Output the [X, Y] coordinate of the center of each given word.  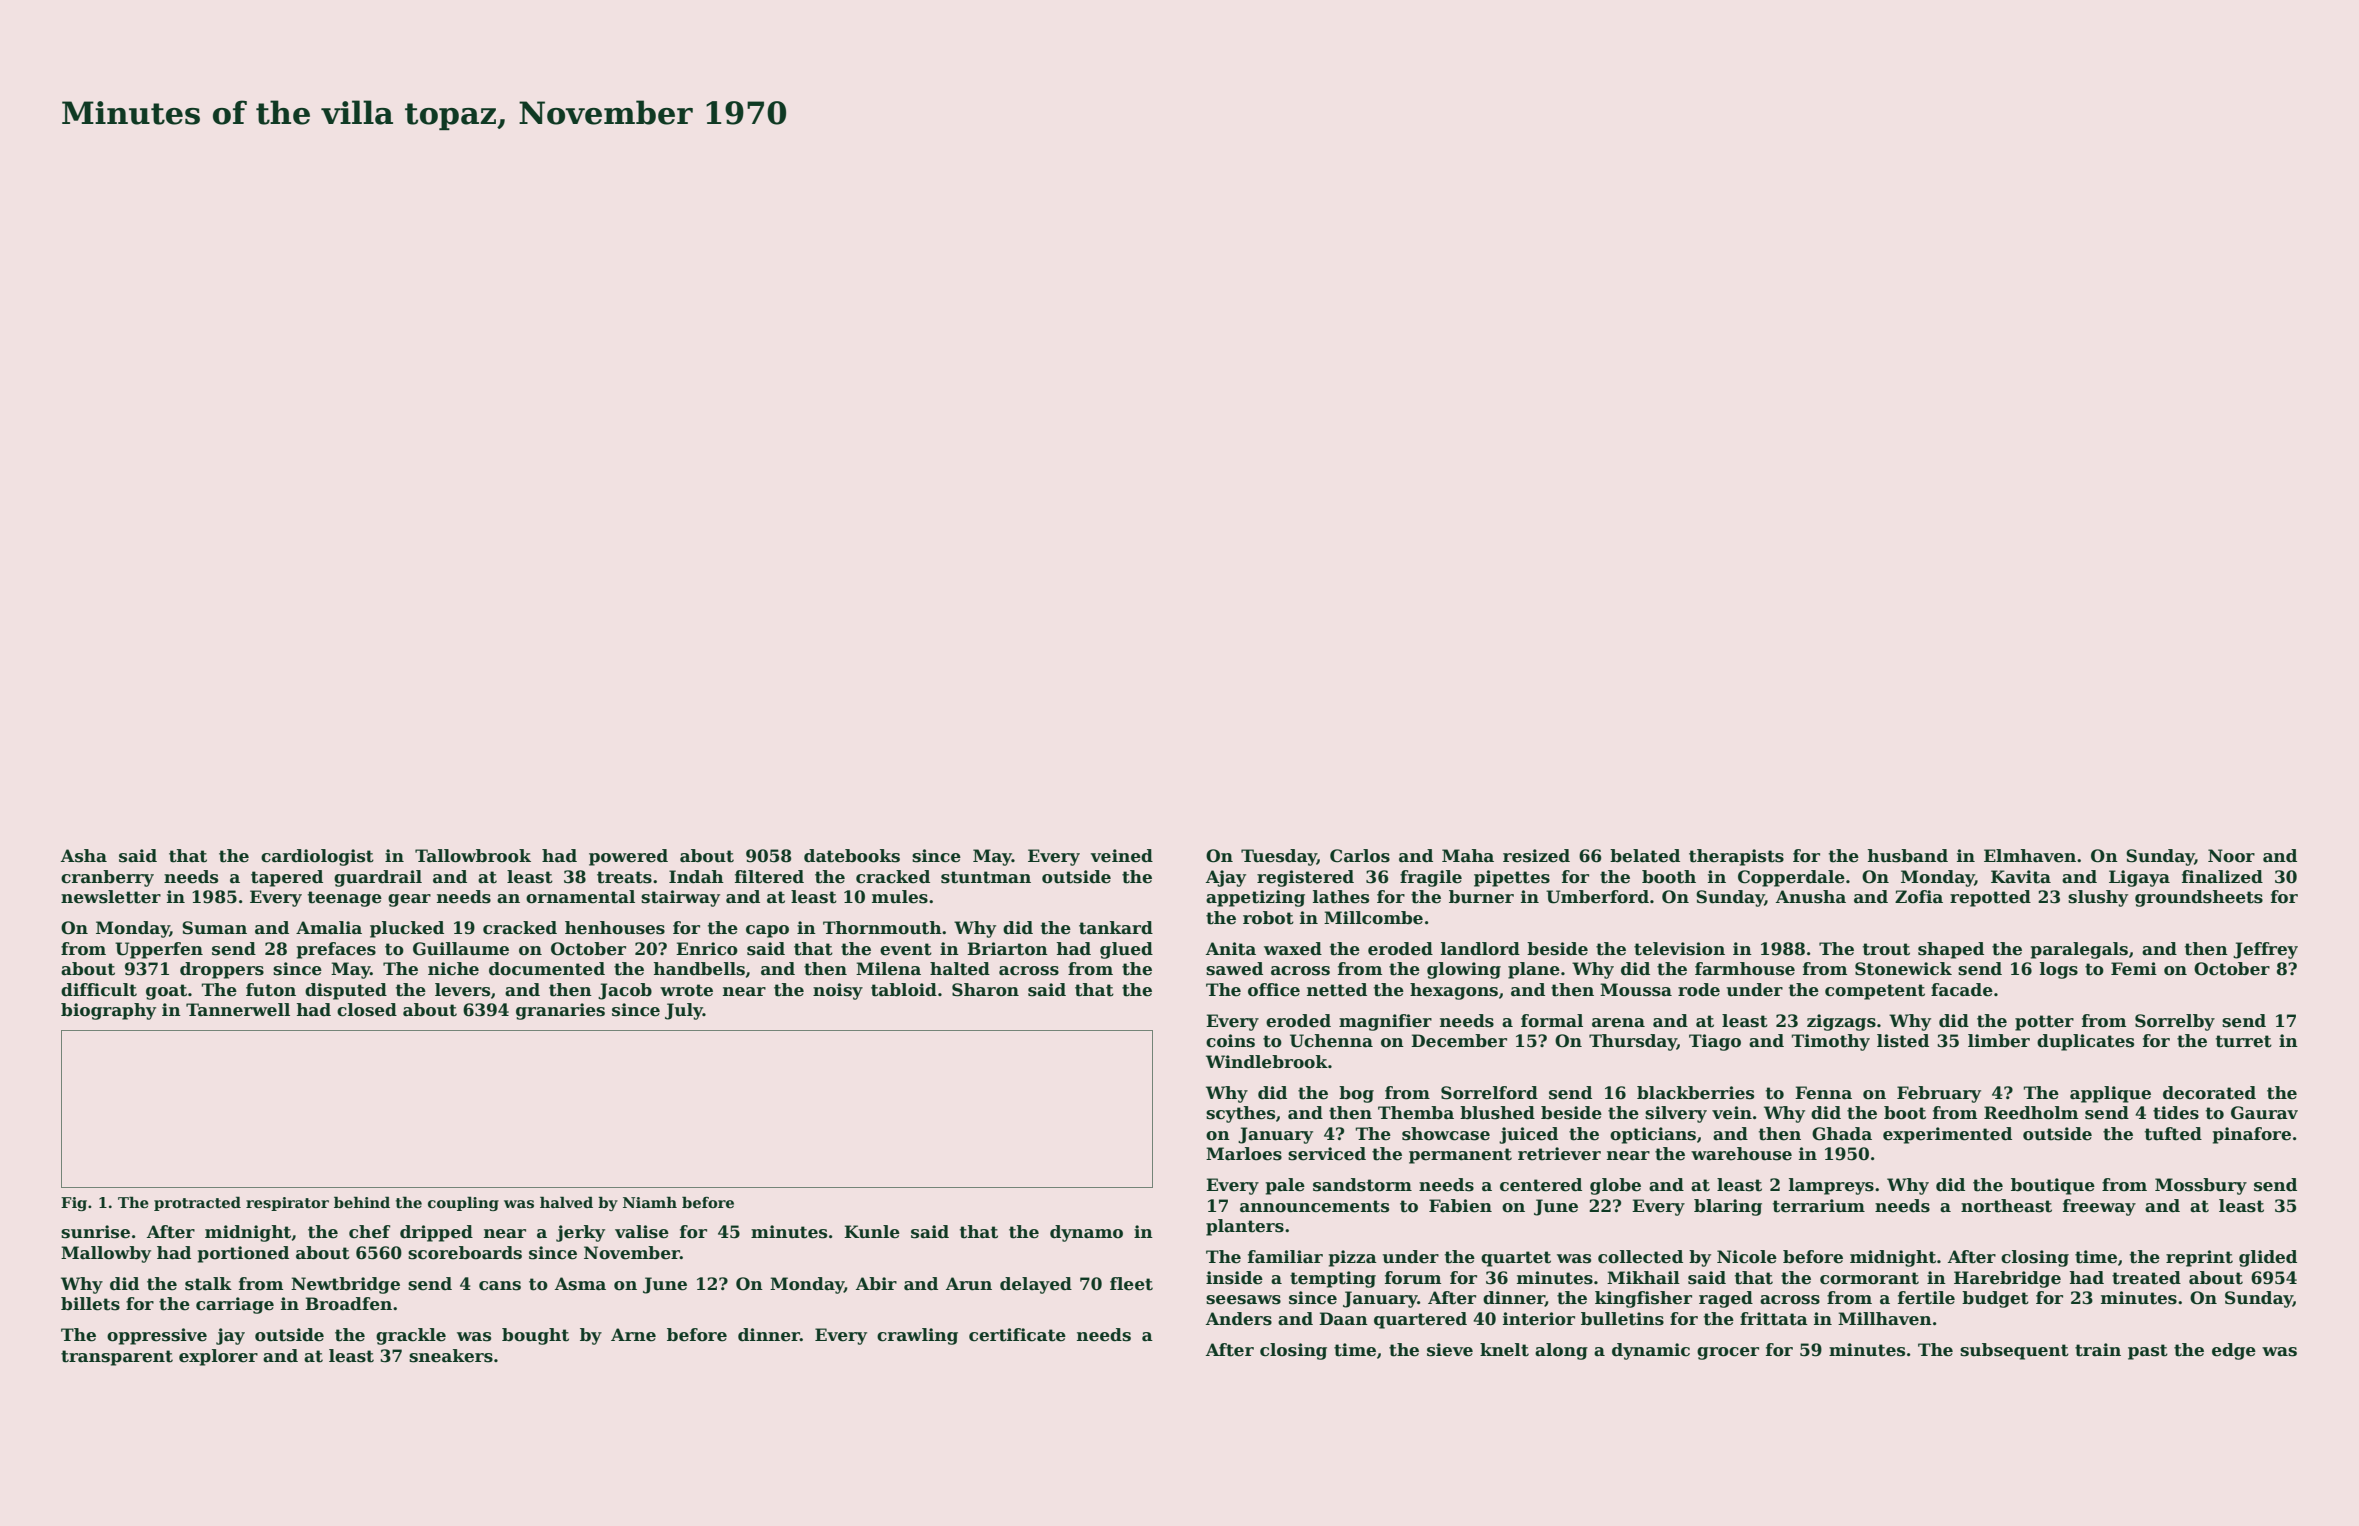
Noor [2231, 856]
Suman [214, 928]
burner [1481, 897]
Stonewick [1903, 969]
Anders [1239, 1319]
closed [367, 1010]
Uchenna [1331, 1041]
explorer [218, 1357]
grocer [1728, 1353]
